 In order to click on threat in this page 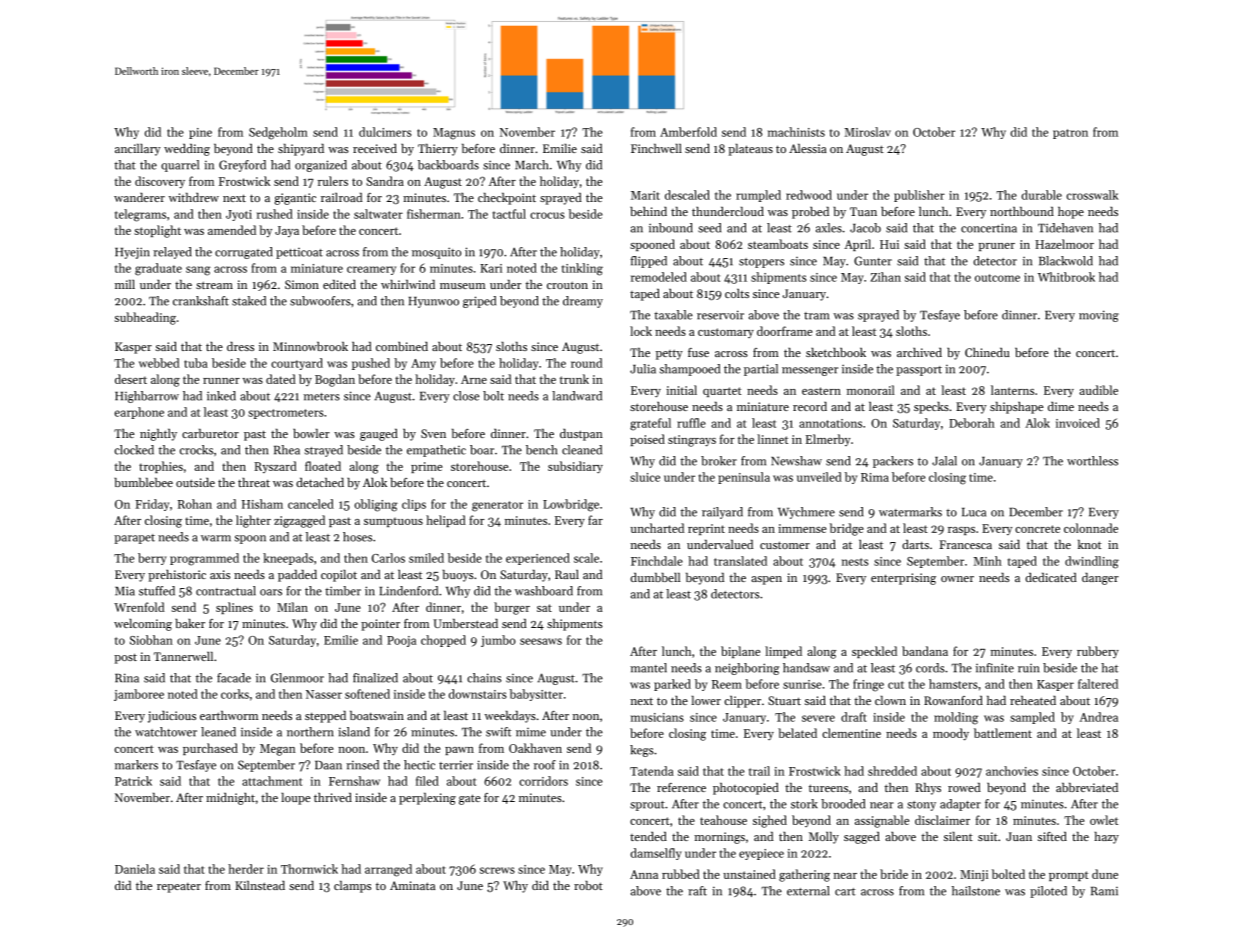, I will do `click(254, 482)`.
